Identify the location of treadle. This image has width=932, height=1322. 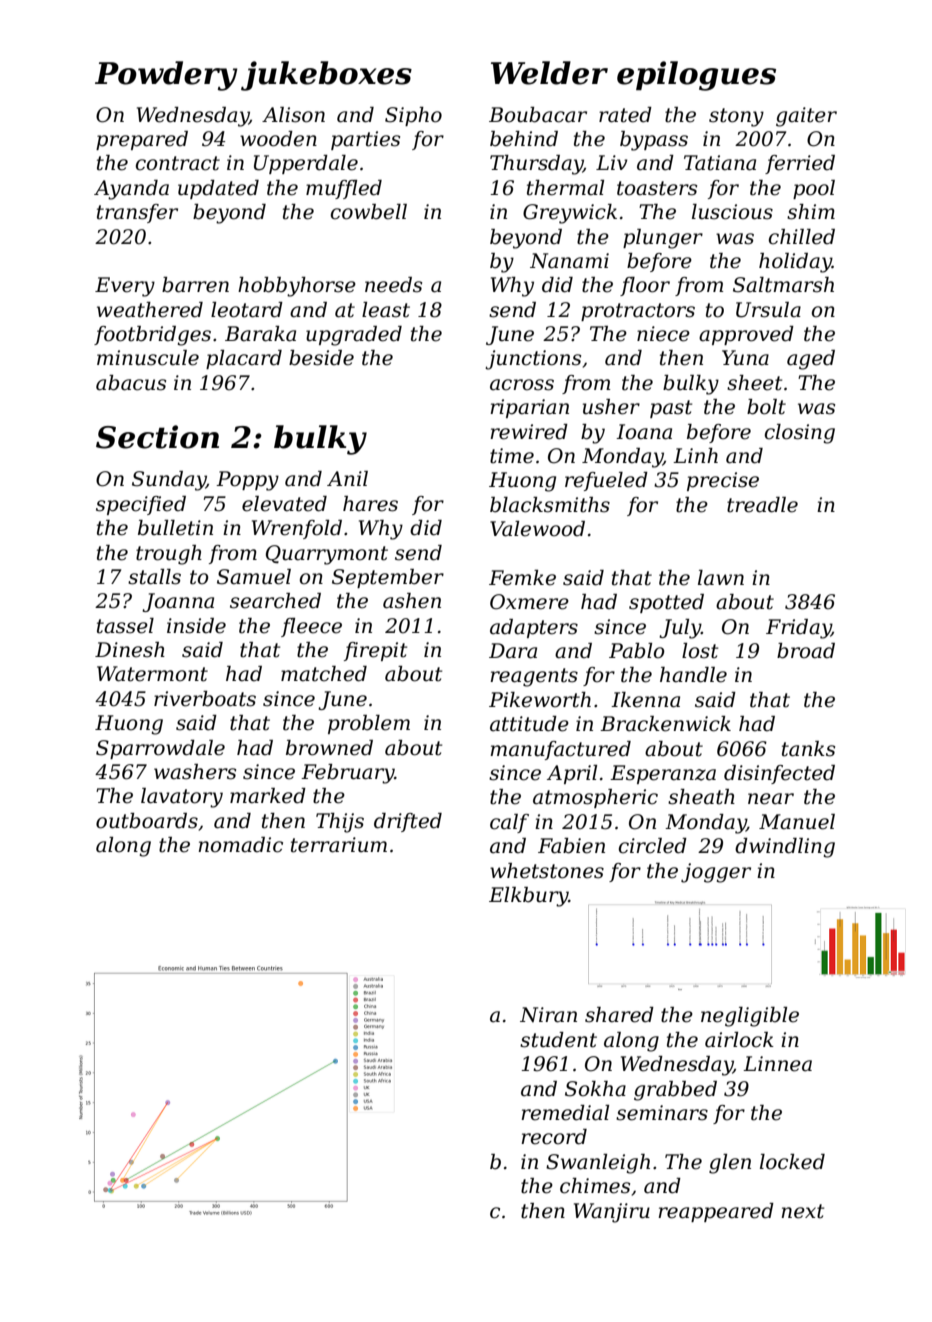
(762, 505).
